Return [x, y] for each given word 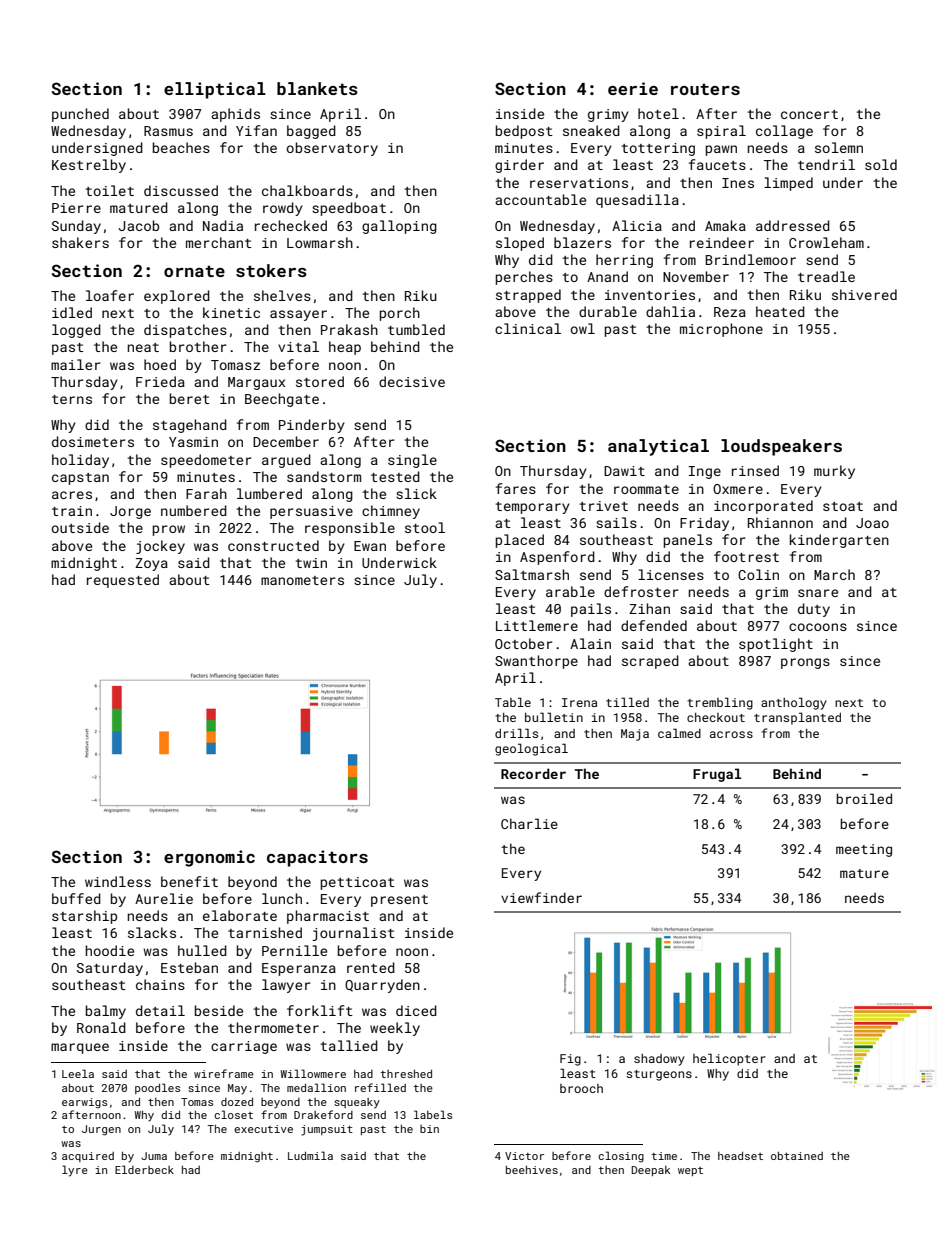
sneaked [591, 130]
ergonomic [209, 858]
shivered [864, 294]
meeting [864, 850]
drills [516, 733]
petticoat [358, 883]
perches [524, 278]
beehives [532, 1170]
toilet [110, 190]
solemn [839, 147]
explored [177, 297]
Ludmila [310, 1155]
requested [123, 581]
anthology [794, 703]
